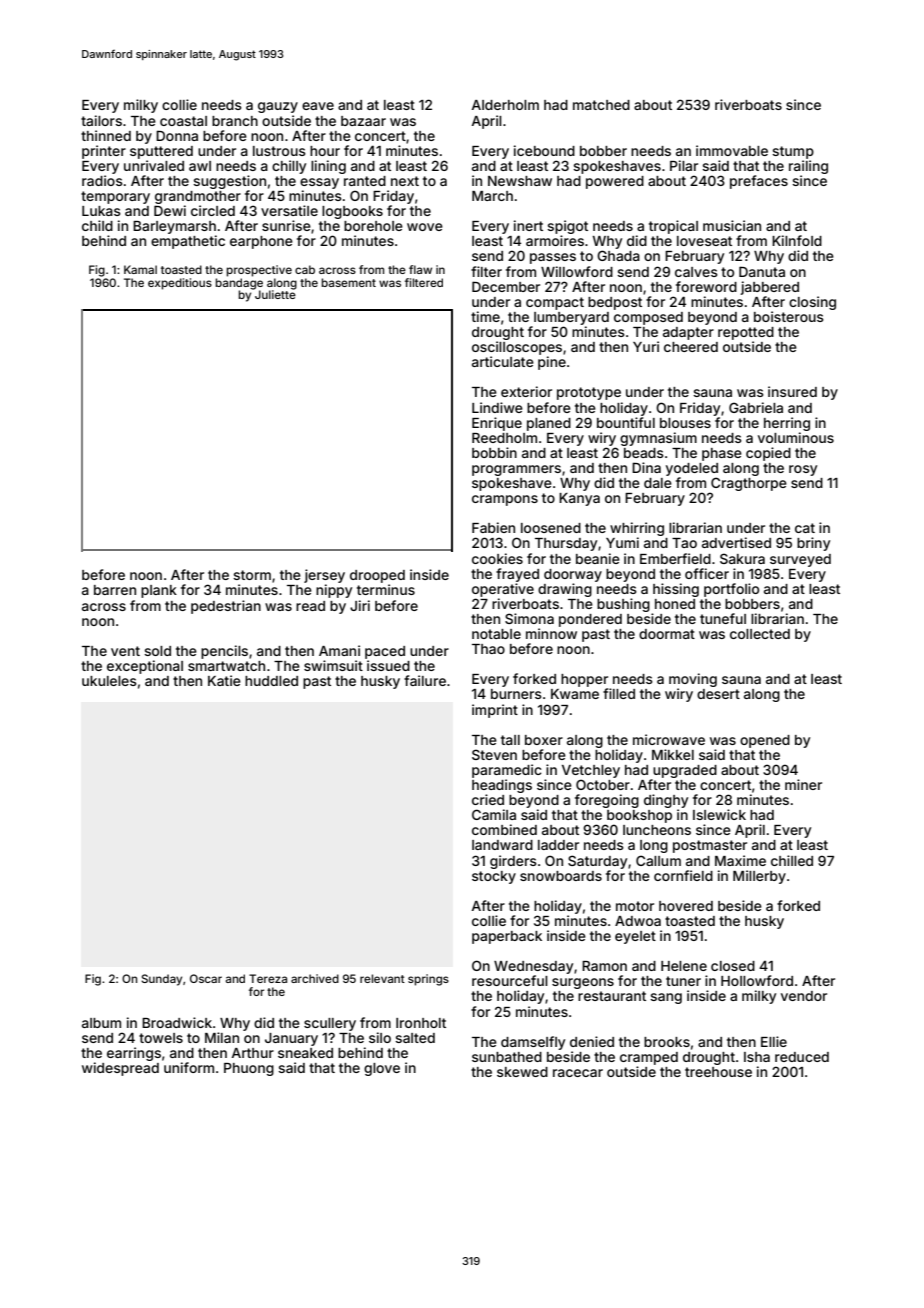 The width and height of the page is (924, 1308). I want to click on earrings, so click(134, 1054).
